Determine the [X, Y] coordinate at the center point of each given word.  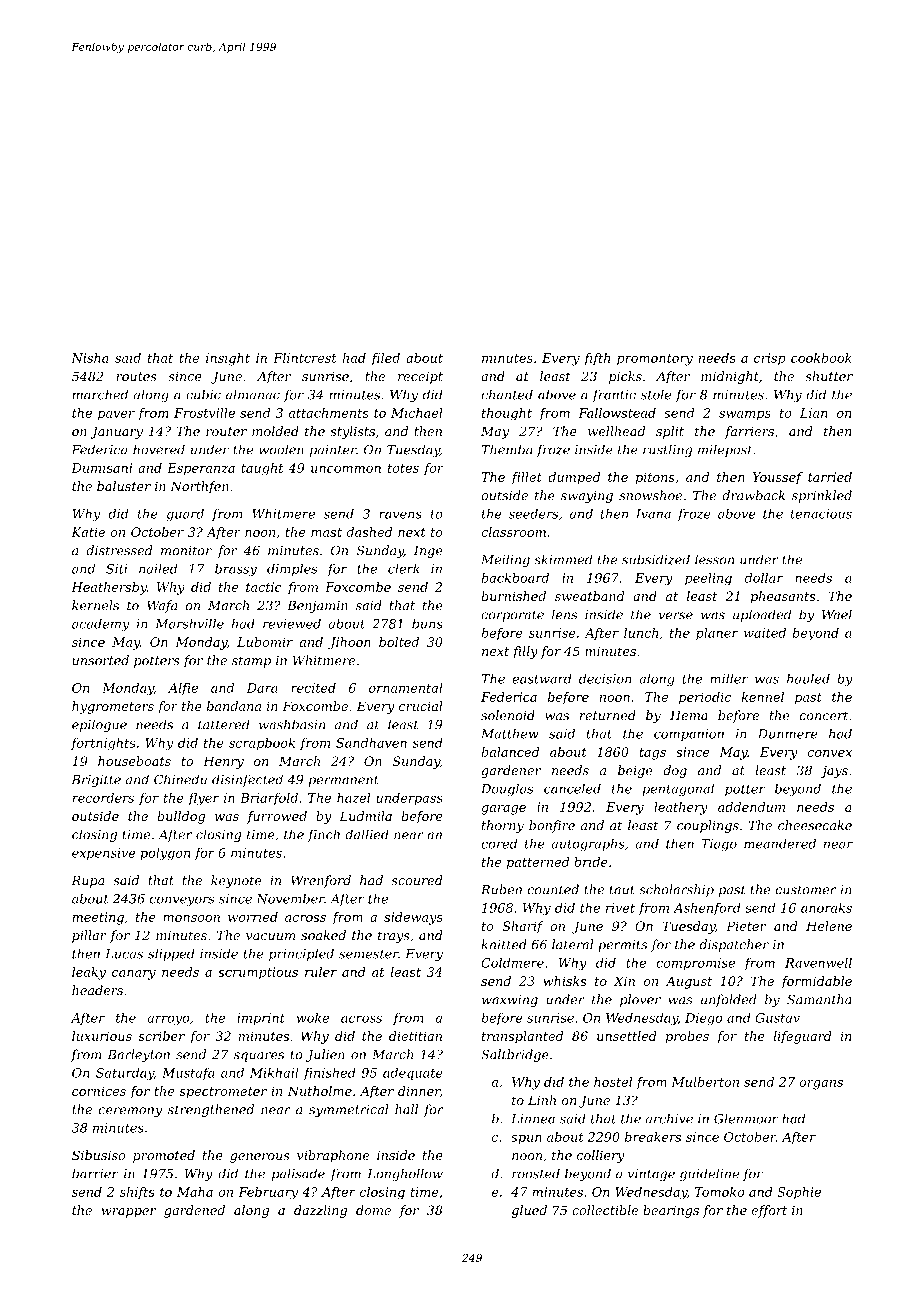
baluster [124, 486]
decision [605, 678]
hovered [159, 449]
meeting [98, 918]
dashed [369, 532]
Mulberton [705, 1082]
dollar [764, 578]
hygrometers [113, 707]
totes [403, 468]
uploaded [762, 615]
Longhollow [405, 1174]
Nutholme [319, 1091]
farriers [749, 432]
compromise [695, 964]
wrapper [128, 1213]
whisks [564, 981]
